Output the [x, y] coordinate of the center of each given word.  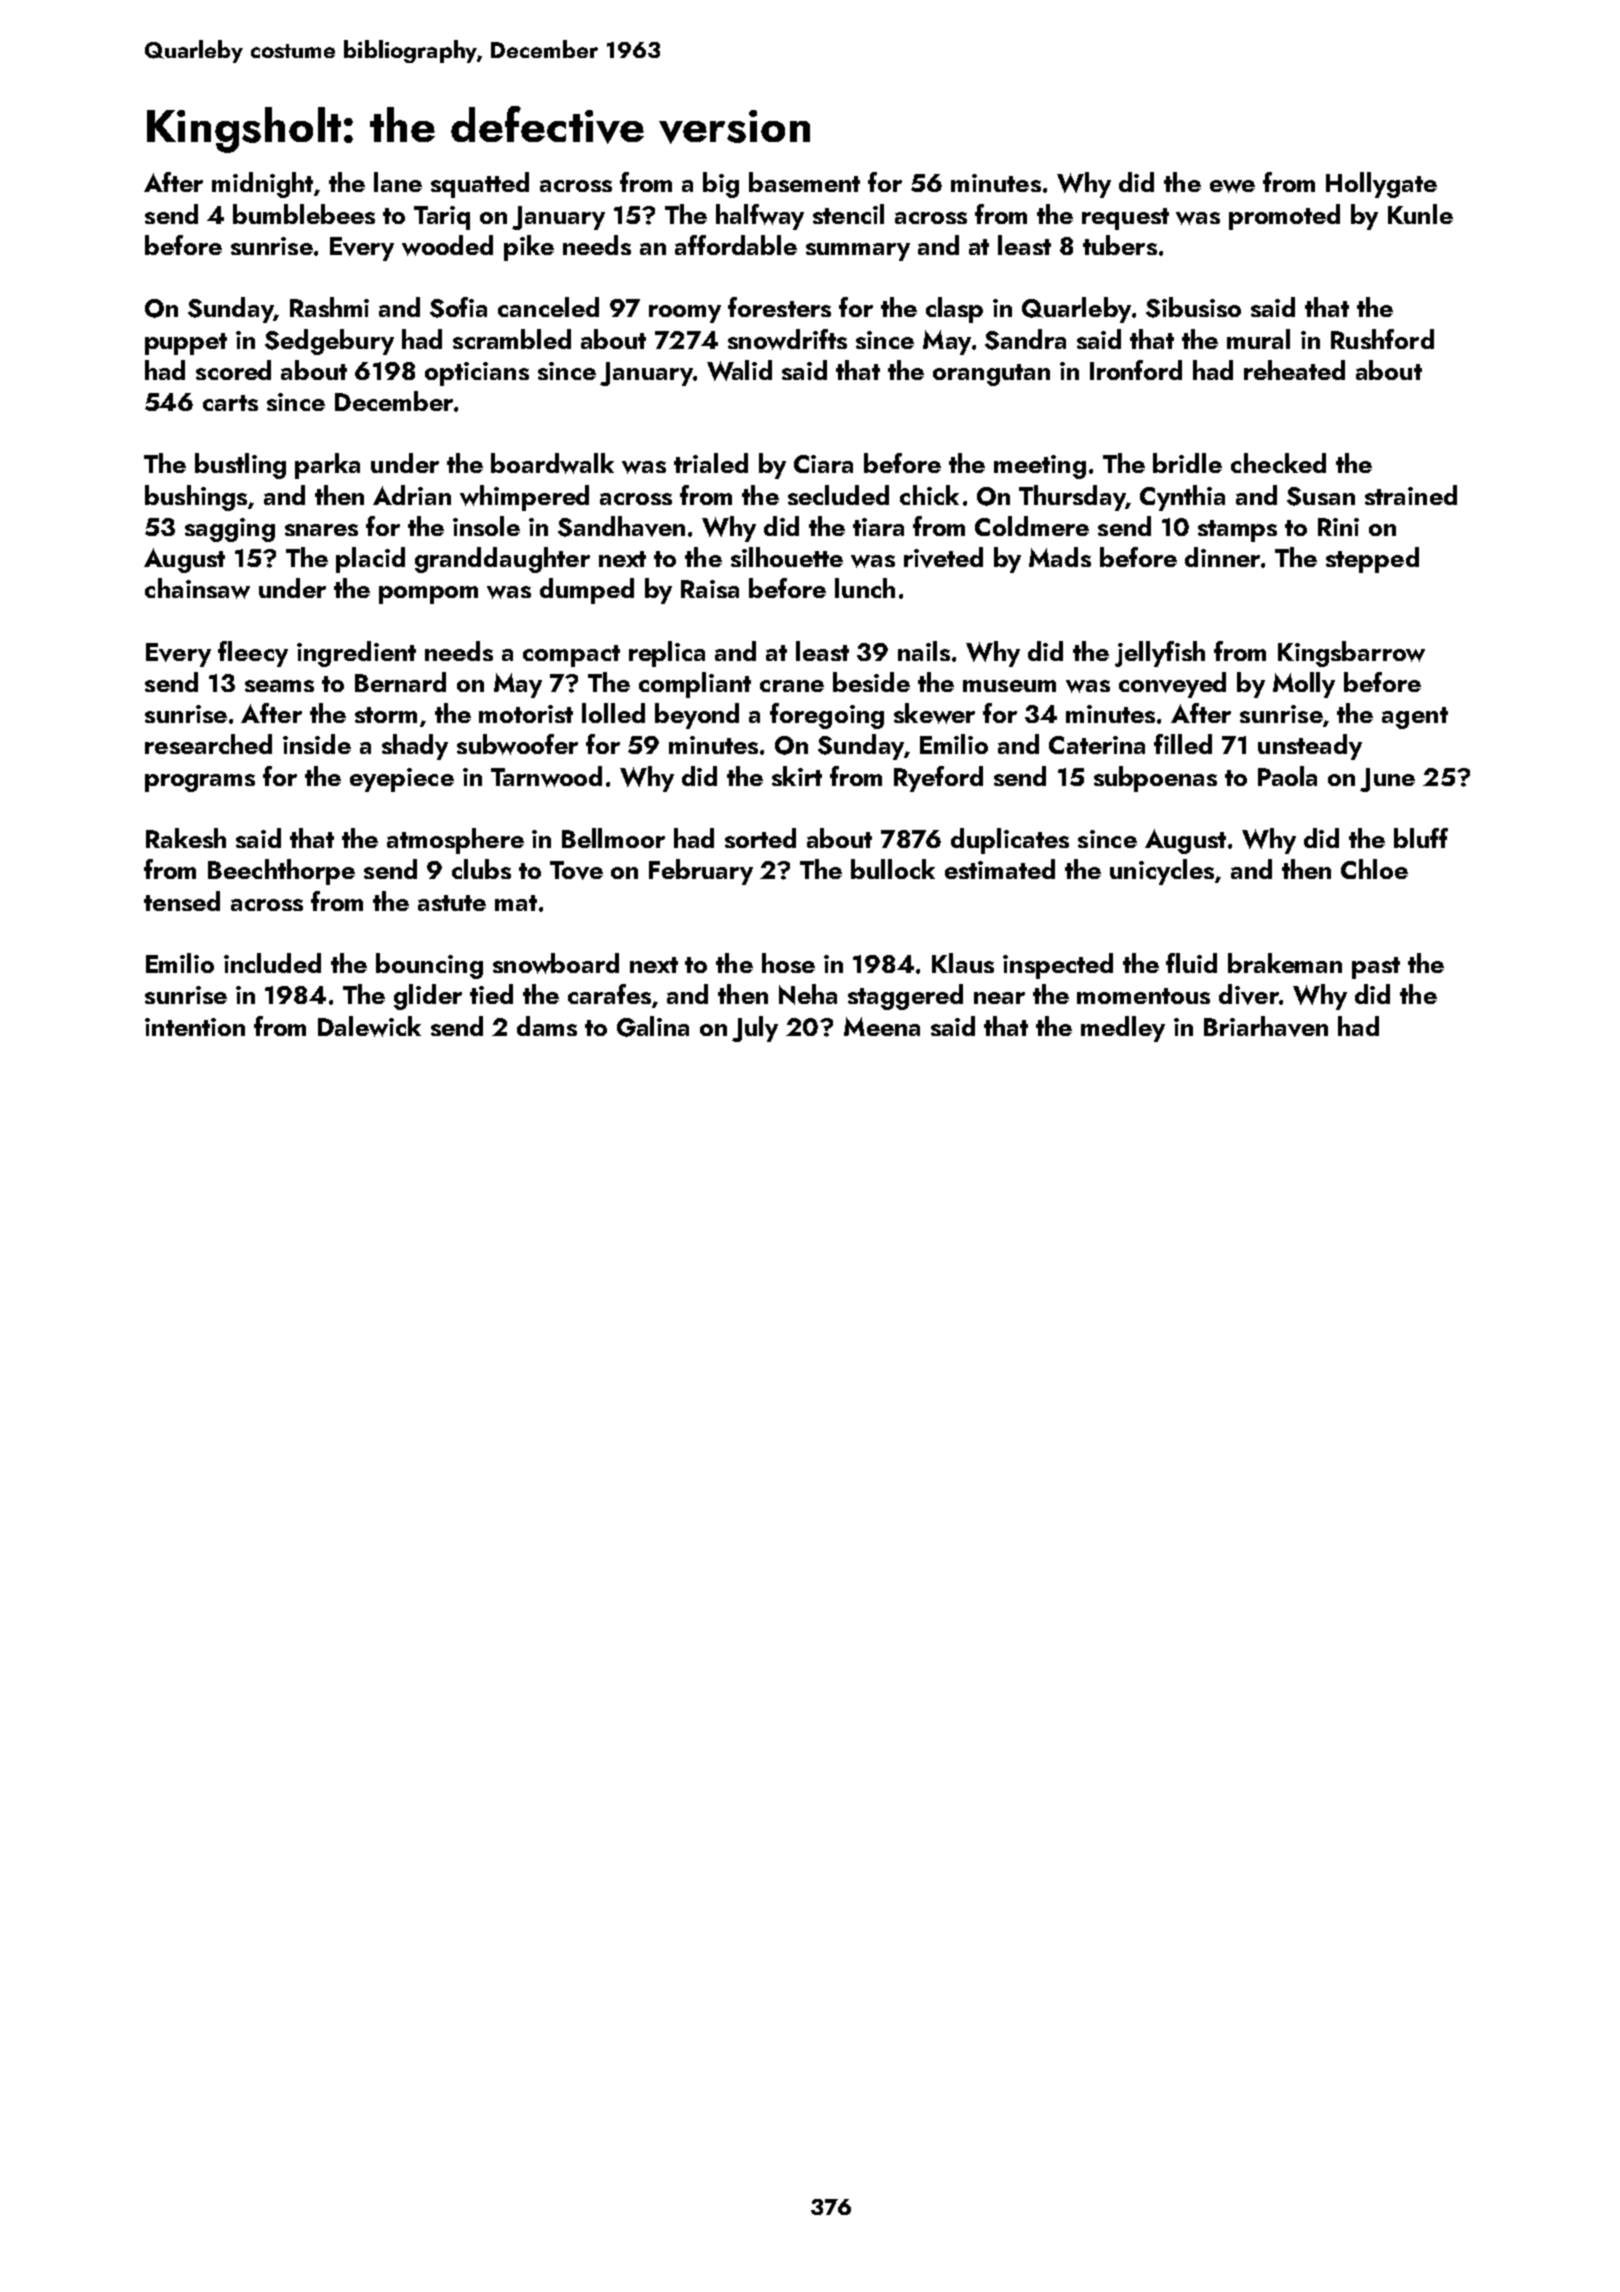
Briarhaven [1266, 1026]
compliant [695, 685]
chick [929, 495]
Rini [1338, 527]
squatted [480, 185]
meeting [1040, 467]
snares [321, 530]
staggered [905, 997]
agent [1415, 718]
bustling [240, 466]
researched [208, 744]
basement [804, 182]
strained [1411, 495]
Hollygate [1381, 185]
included [272, 963]
